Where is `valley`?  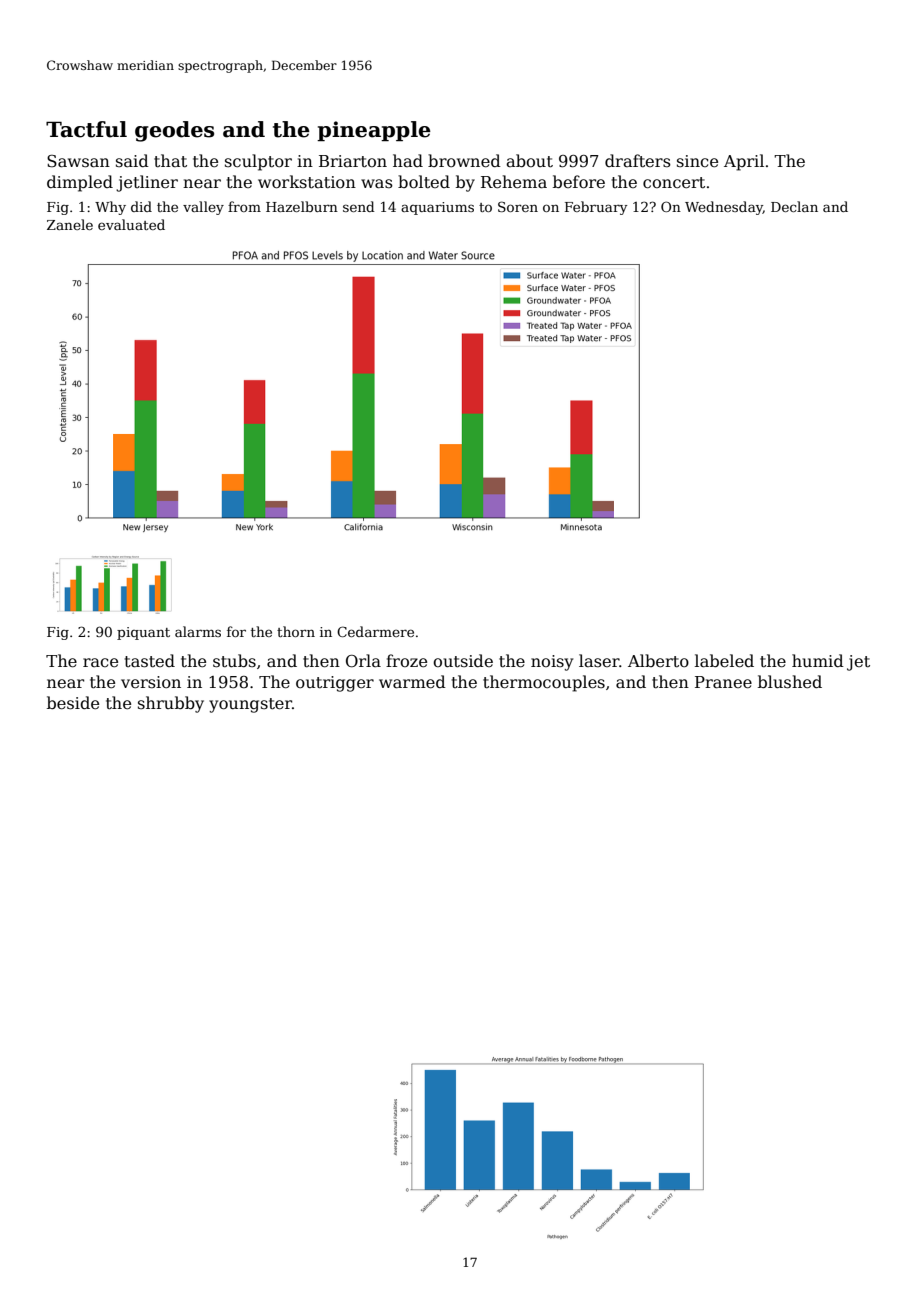 valley is located at coordinates (203, 208).
